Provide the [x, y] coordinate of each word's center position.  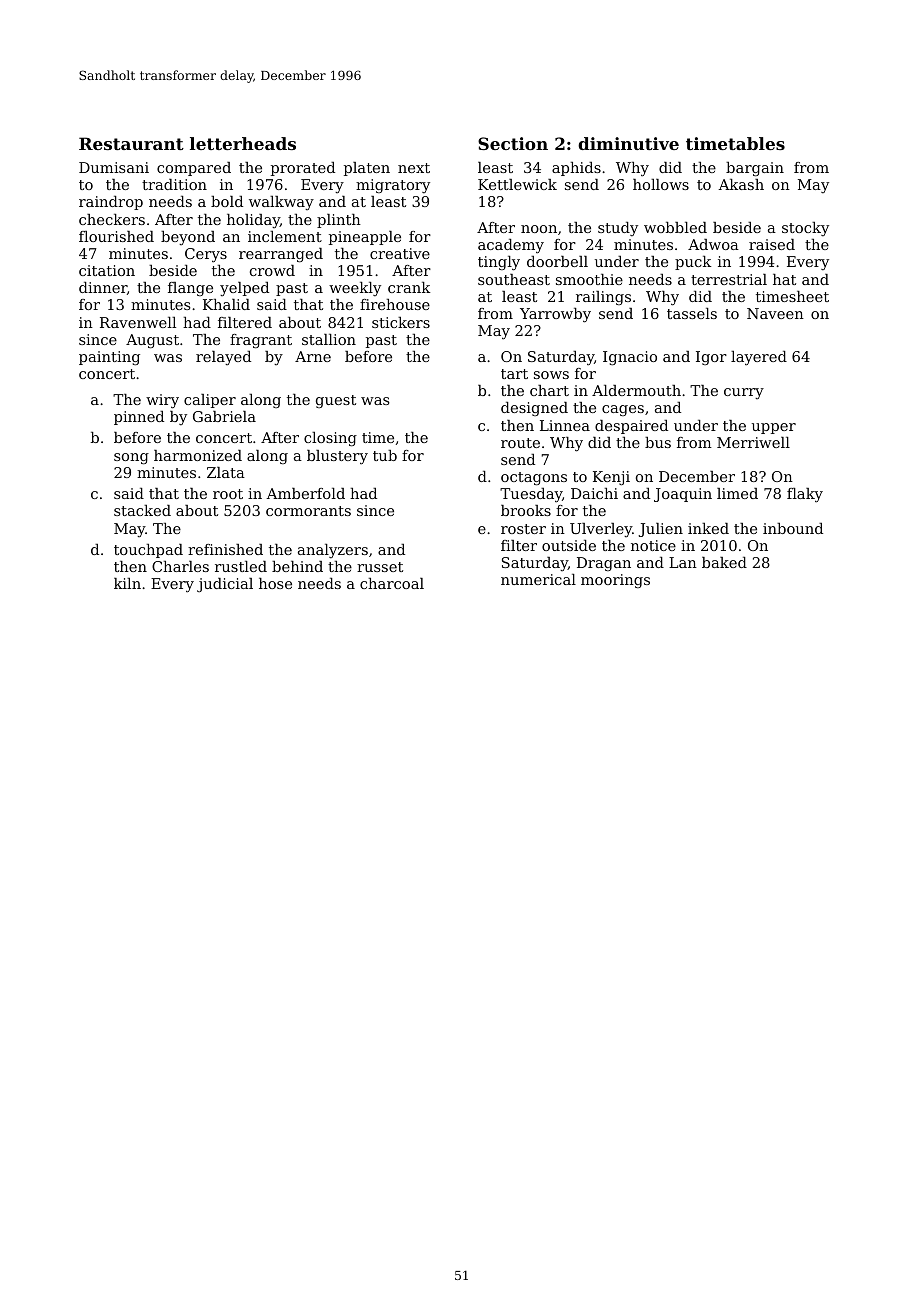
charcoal [392, 583]
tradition [174, 184]
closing [330, 439]
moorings [615, 581]
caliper [210, 401]
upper [774, 428]
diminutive [628, 143]
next [414, 168]
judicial [225, 585]
